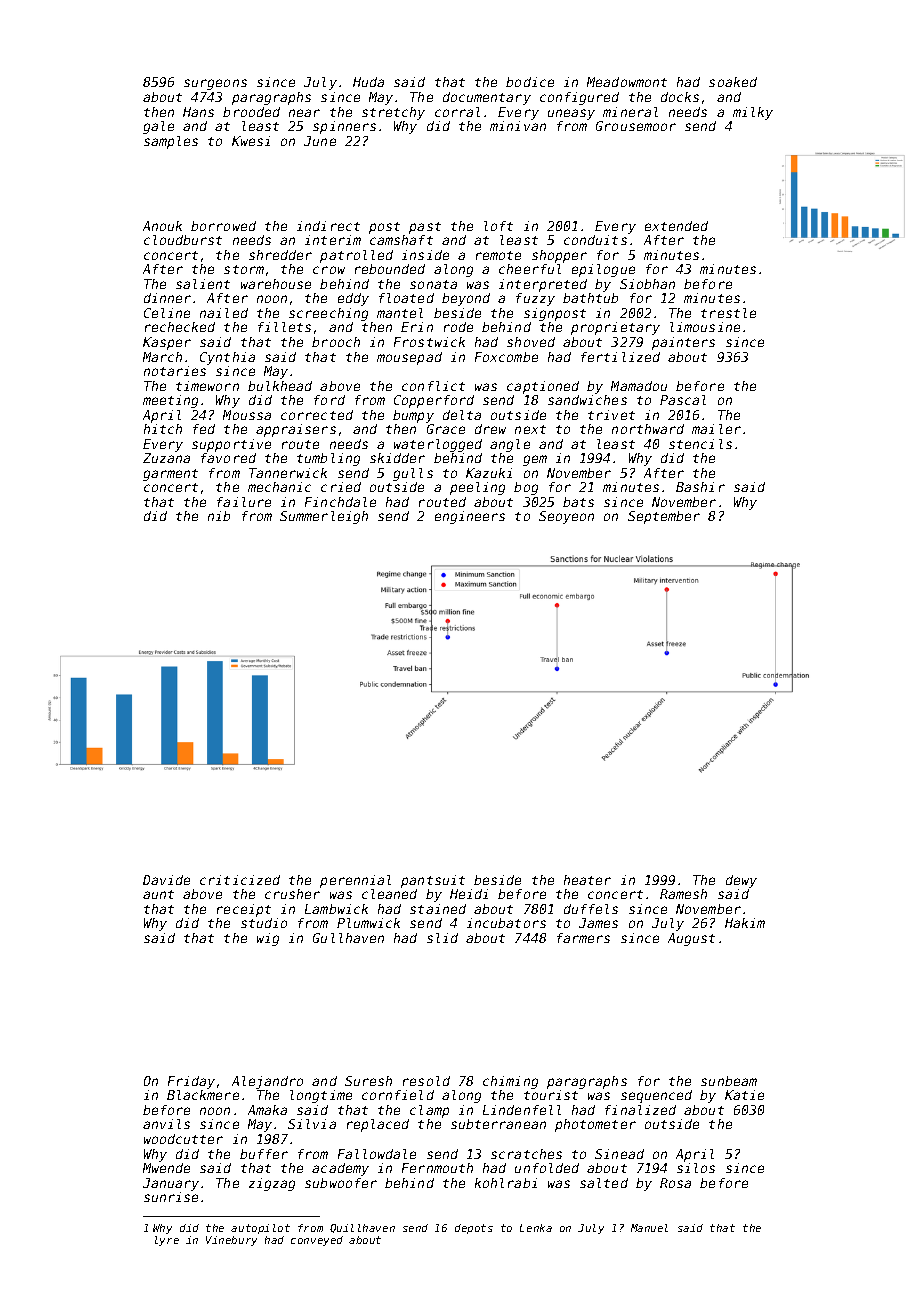  I want to click on farmers, so click(583, 938).
